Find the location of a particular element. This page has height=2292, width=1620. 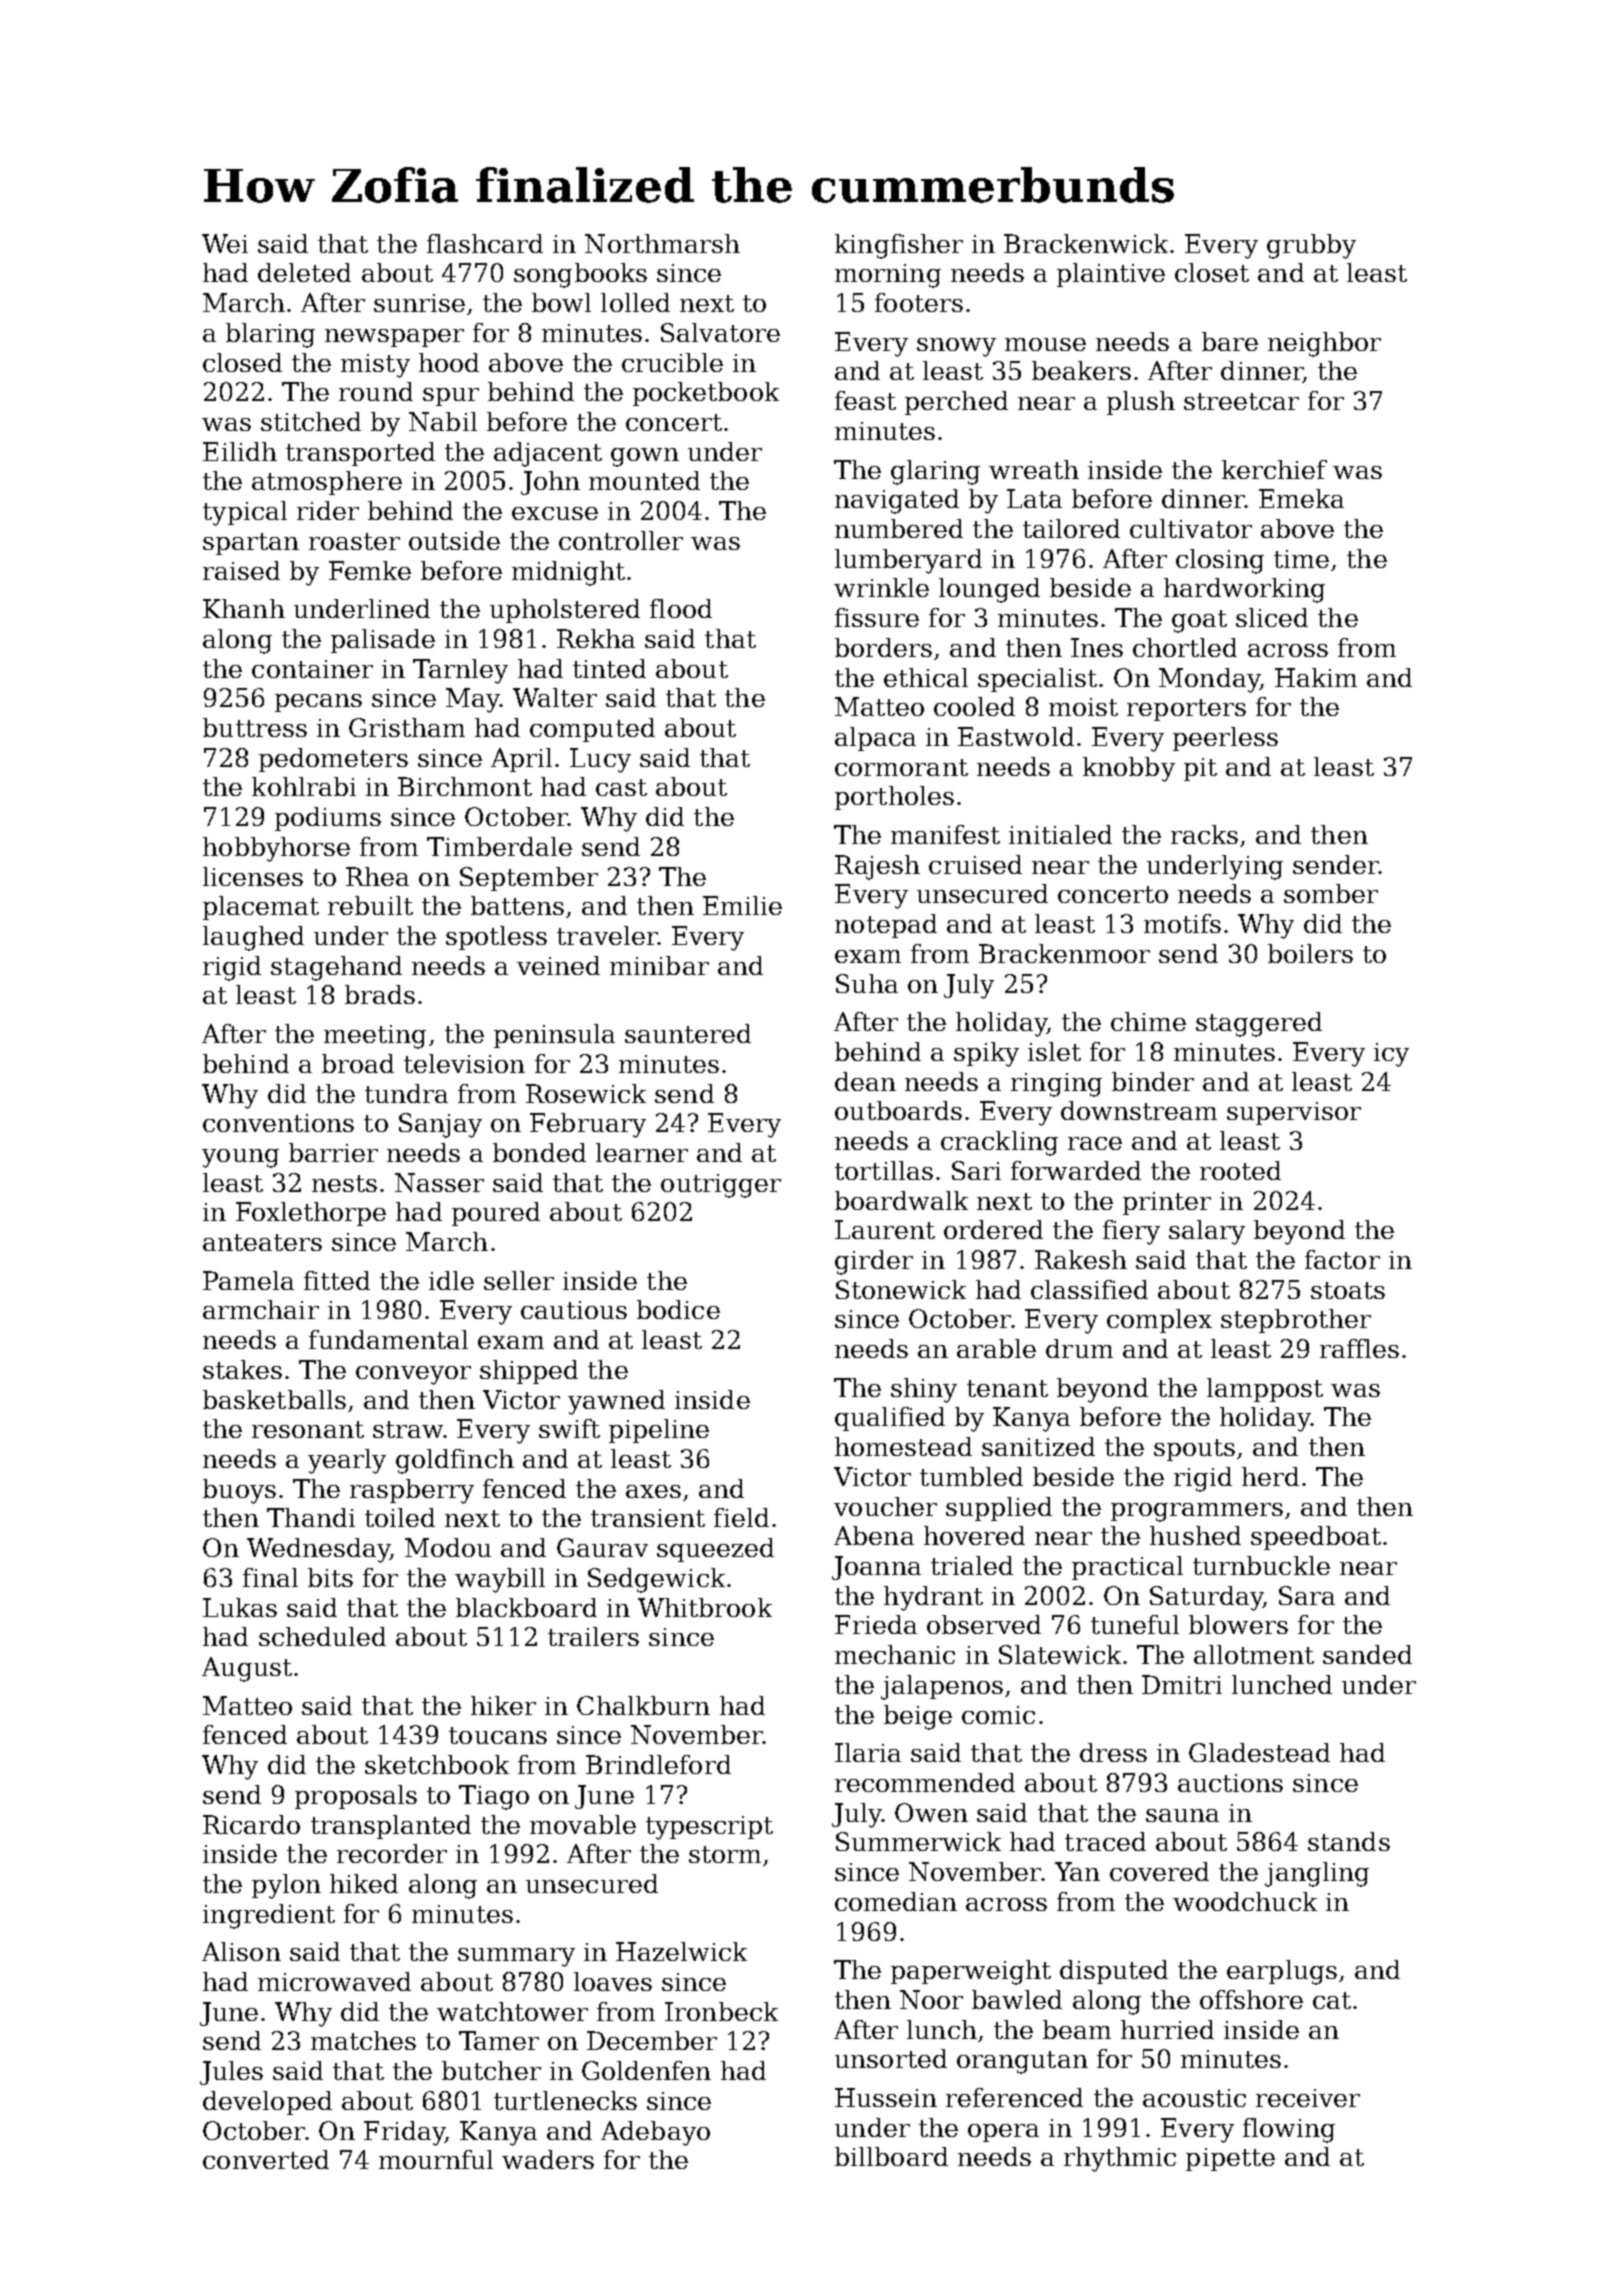

August is located at coordinates (247, 1669).
